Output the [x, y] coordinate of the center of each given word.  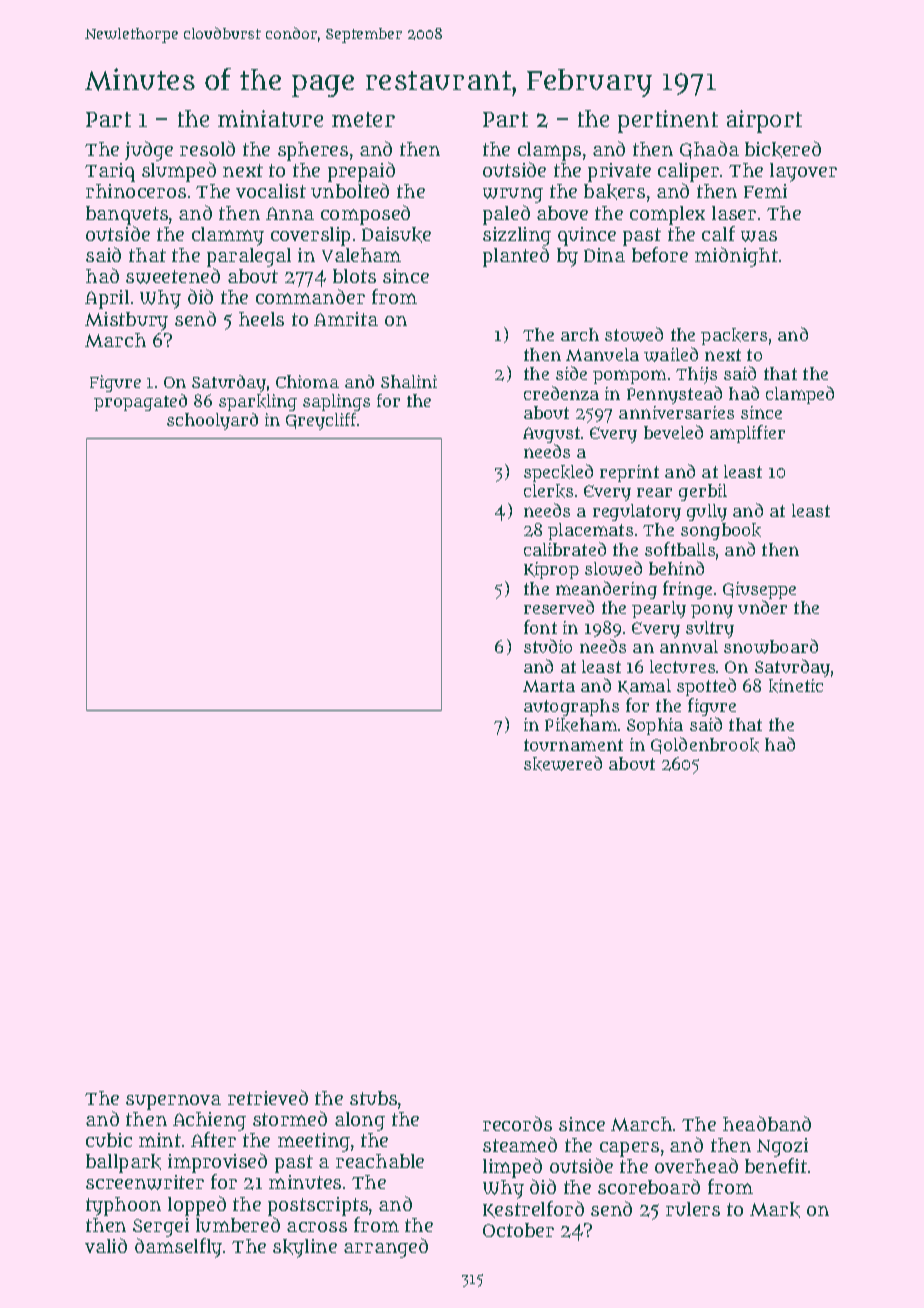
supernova [173, 1102]
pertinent [668, 121]
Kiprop [551, 570]
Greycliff [321, 421]
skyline [305, 1248]
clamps [549, 151]
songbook [721, 531]
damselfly [178, 1248]
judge [149, 151]
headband [767, 1123]
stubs [373, 1098]
